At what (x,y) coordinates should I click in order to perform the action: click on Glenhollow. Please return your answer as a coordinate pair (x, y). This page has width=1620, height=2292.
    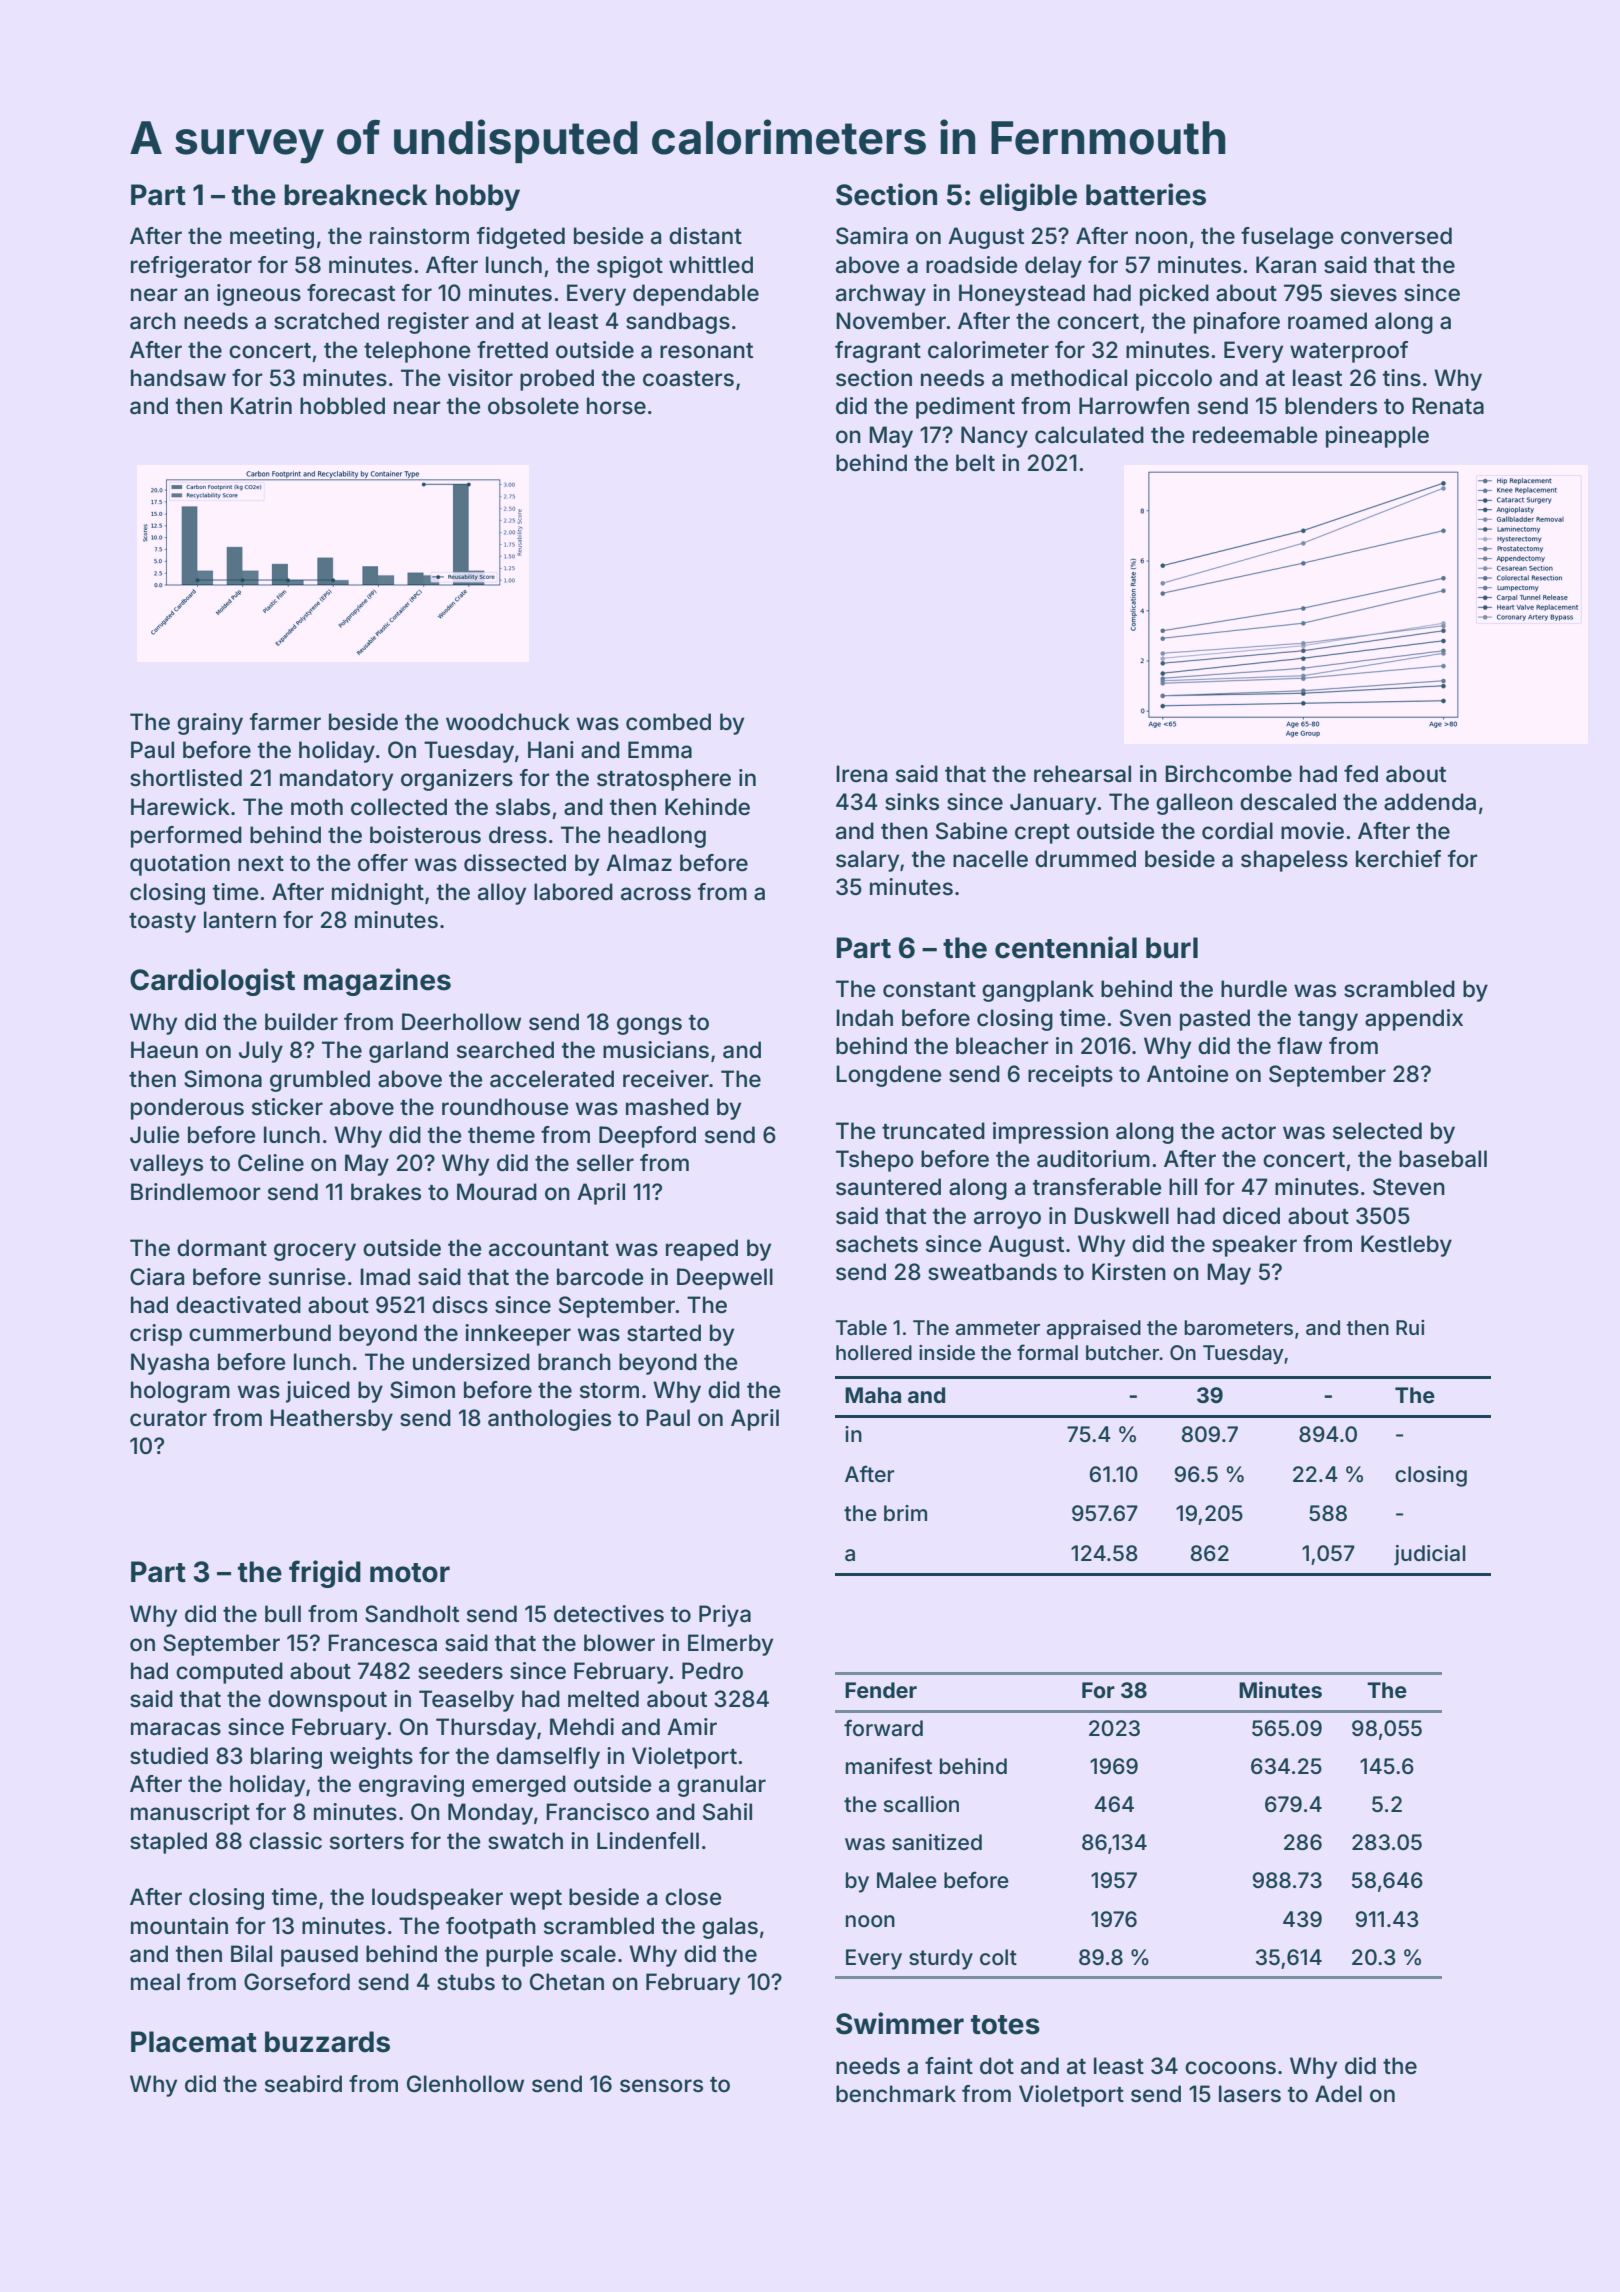
    Looking at the image, I should click on (465, 2084).
